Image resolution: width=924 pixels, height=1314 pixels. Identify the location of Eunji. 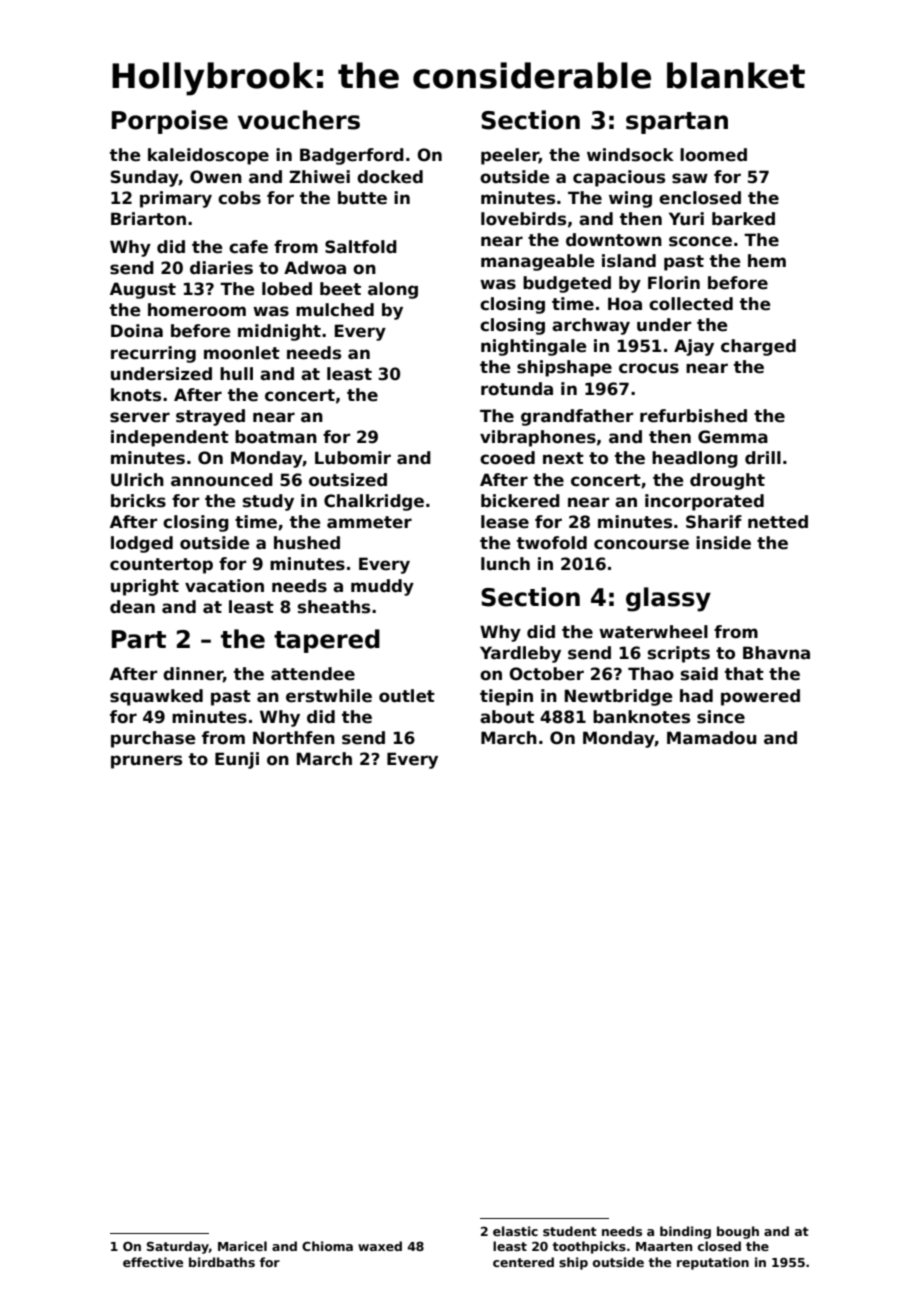
(237, 760).
